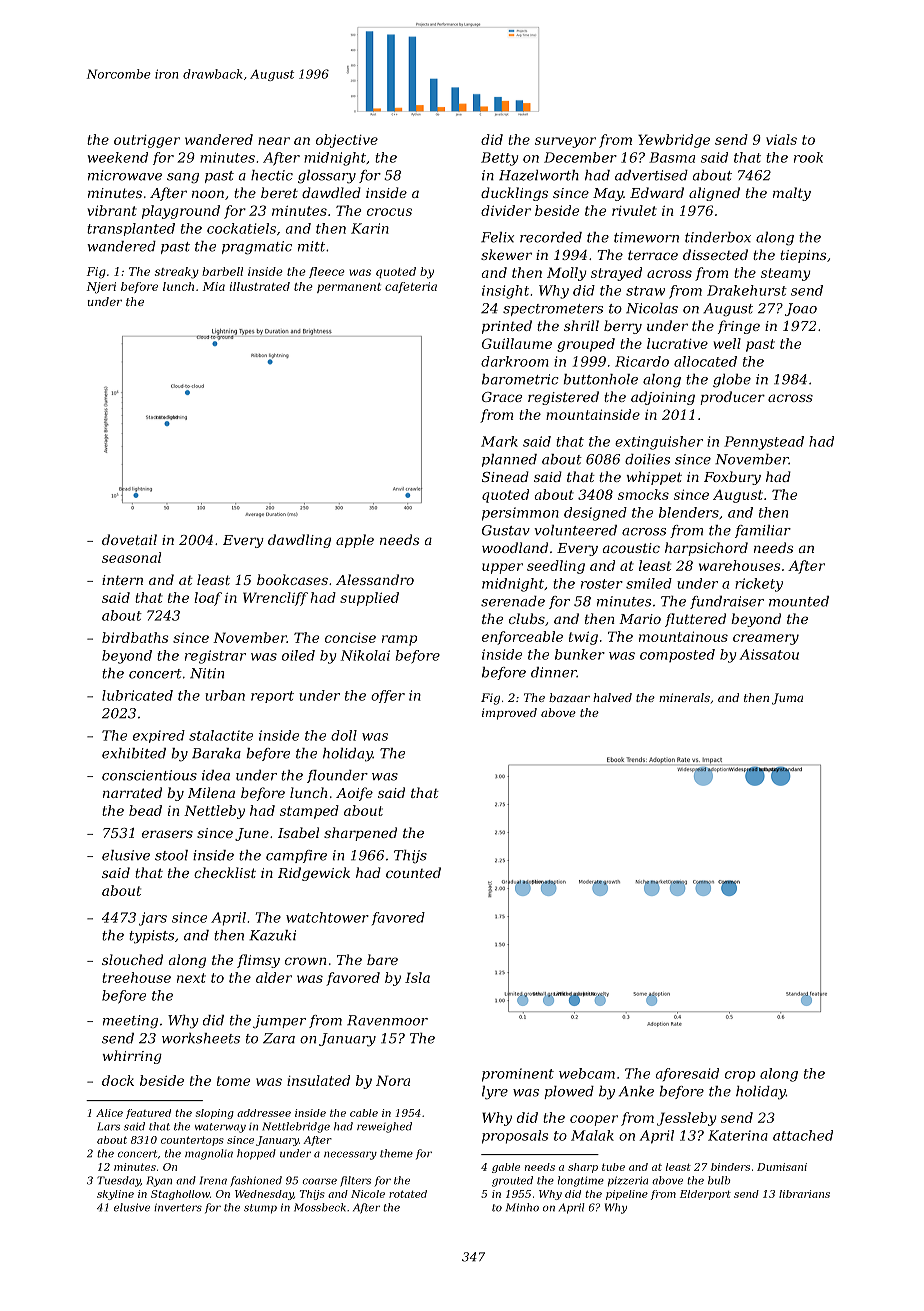 The image size is (924, 1311). Describe the element at coordinates (112, 210) in the screenshot. I see `vibrant` at that location.
